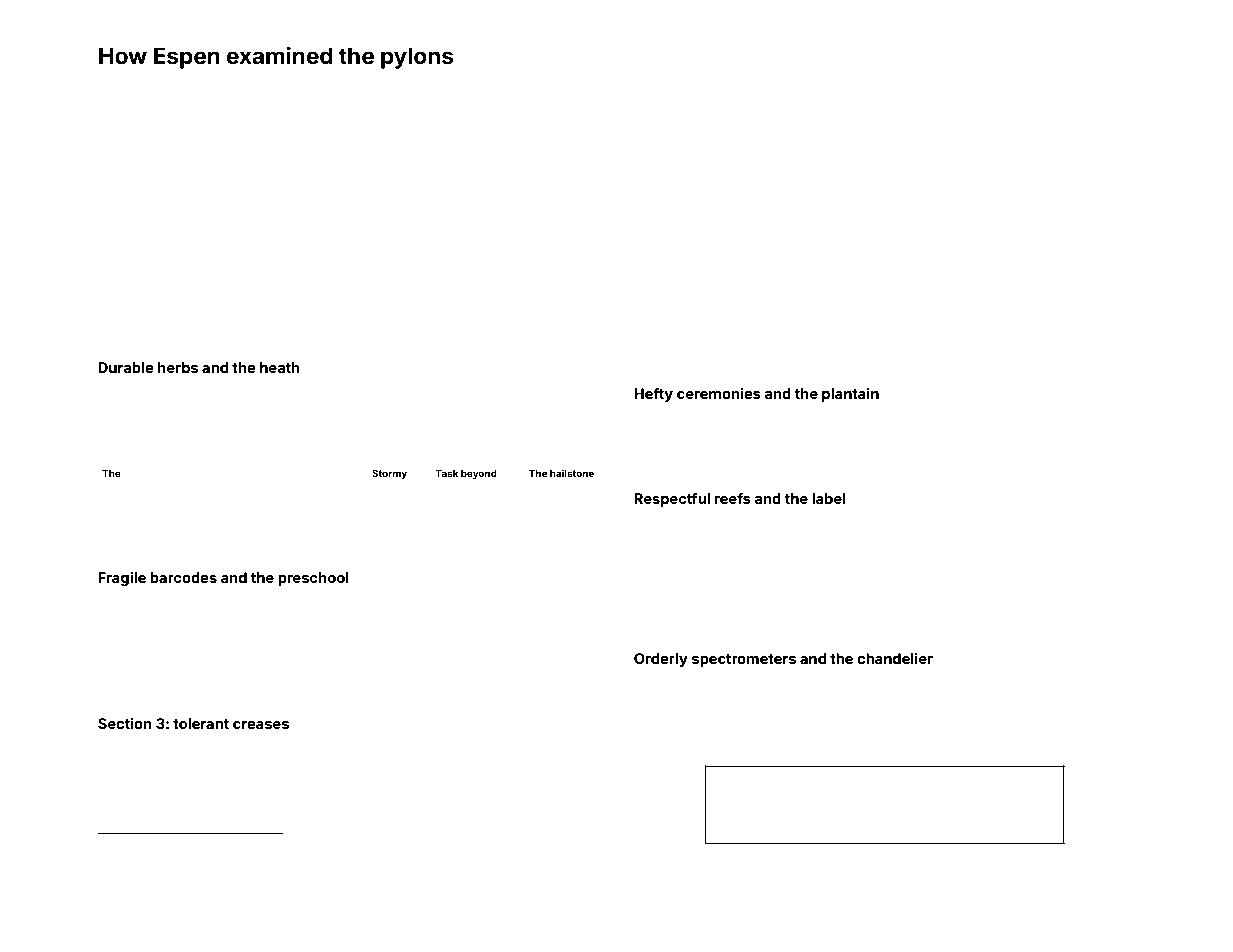 The width and height of the document is (1233, 952). I want to click on plantain, so click(850, 395).
